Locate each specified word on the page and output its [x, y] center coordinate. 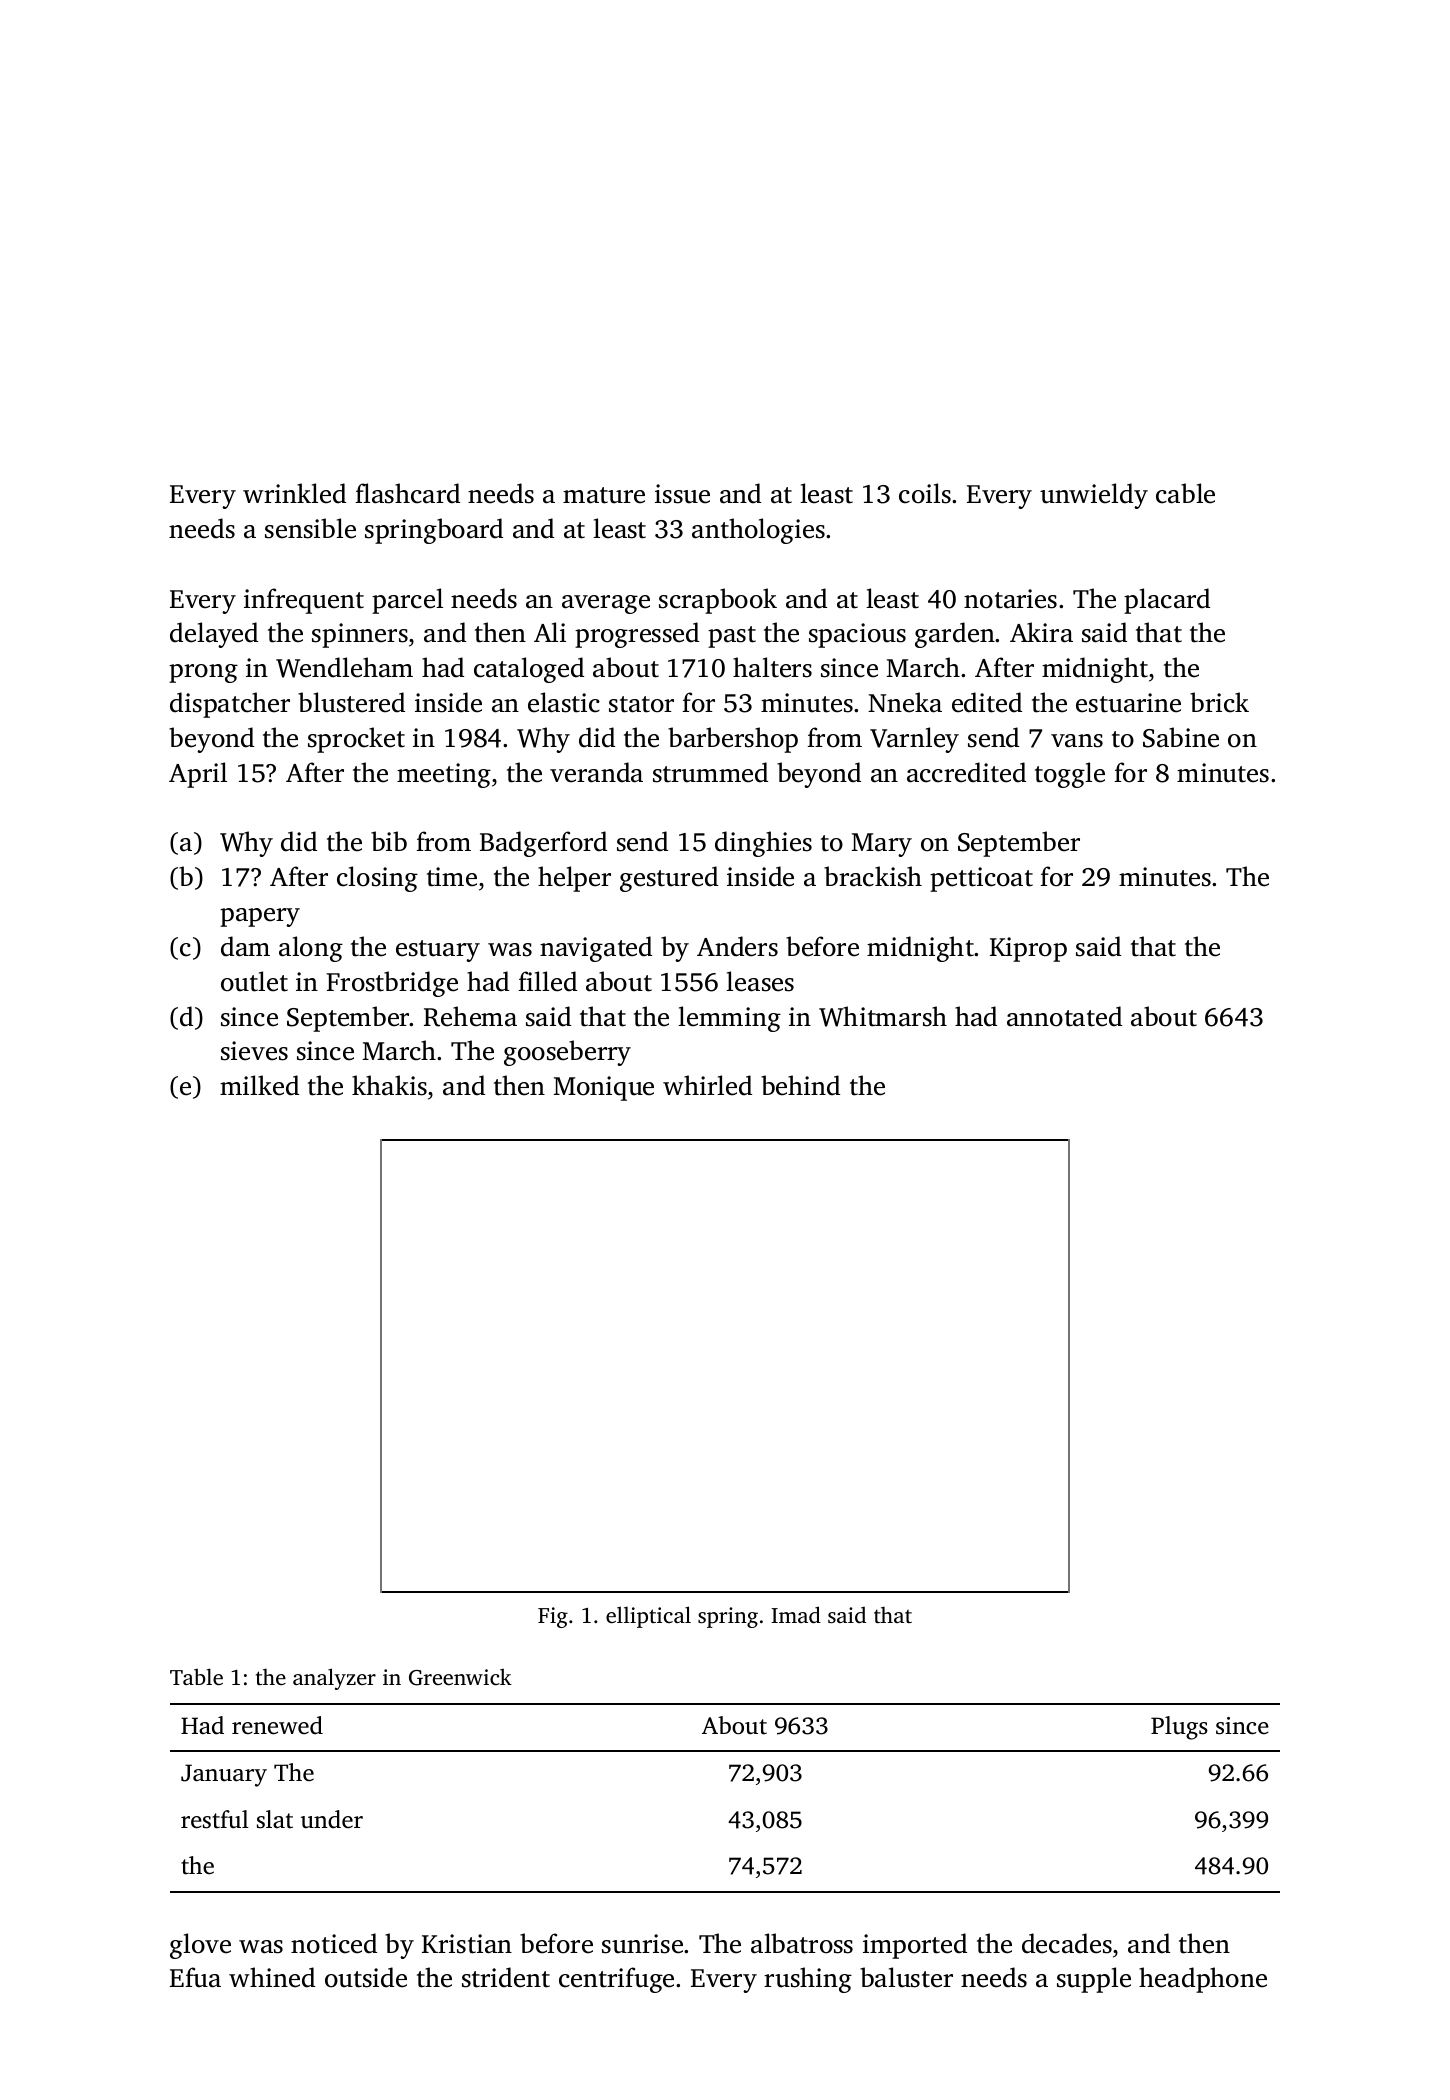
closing [377, 879]
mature [604, 495]
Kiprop [1028, 949]
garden [955, 635]
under [332, 1819]
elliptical [648, 1617]
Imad [796, 1614]
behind [800, 1085]
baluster [906, 1977]
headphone [1203, 1980]
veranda [596, 772]
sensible [310, 528]
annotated [1064, 1016]
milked [259, 1085]
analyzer [334, 1679]
